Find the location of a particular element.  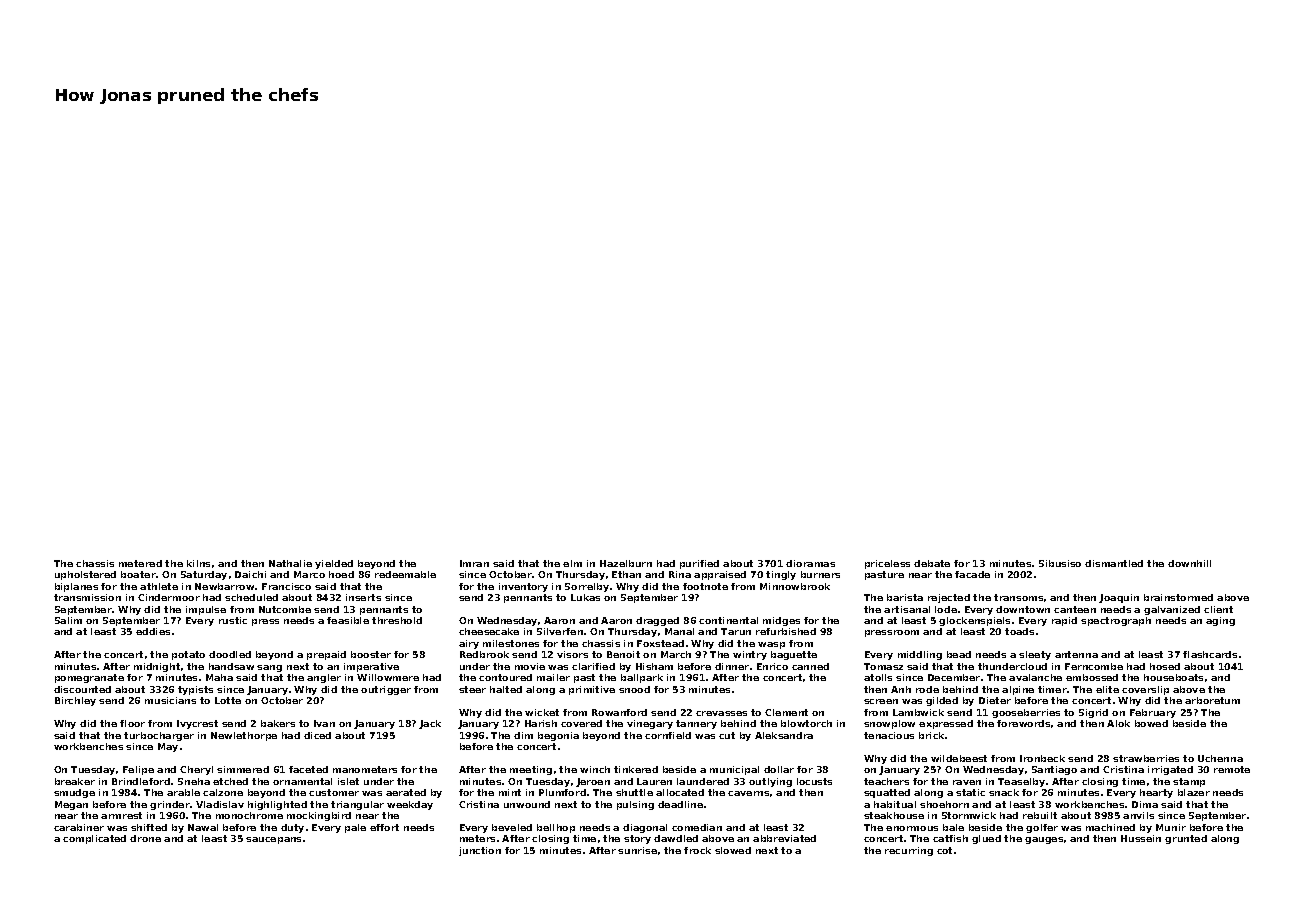

Lotte is located at coordinates (228, 700).
